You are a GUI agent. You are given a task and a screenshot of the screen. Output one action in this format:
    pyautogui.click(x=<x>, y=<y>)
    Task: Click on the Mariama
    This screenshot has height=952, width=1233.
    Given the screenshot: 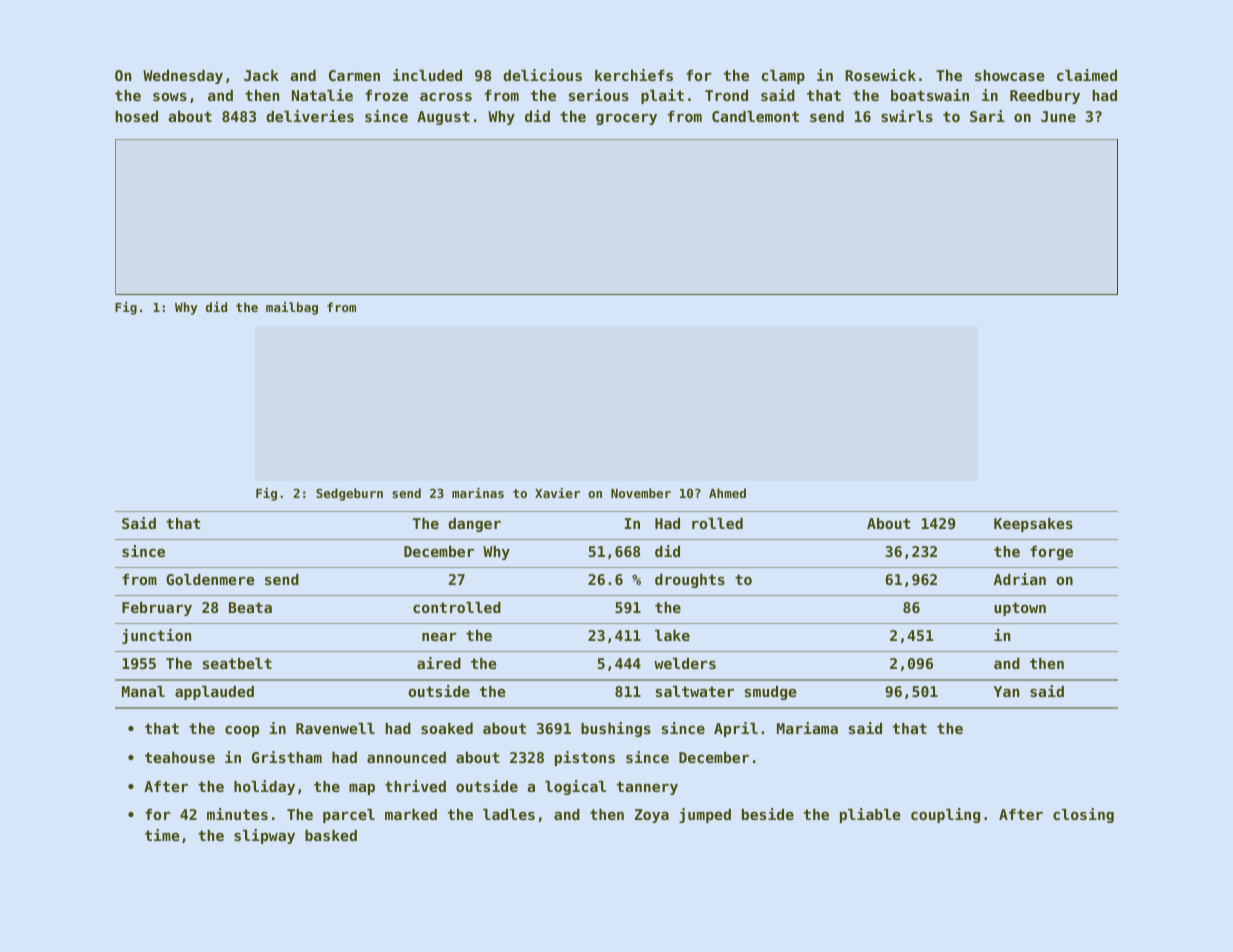 What is the action you would take?
    pyautogui.click(x=807, y=728)
